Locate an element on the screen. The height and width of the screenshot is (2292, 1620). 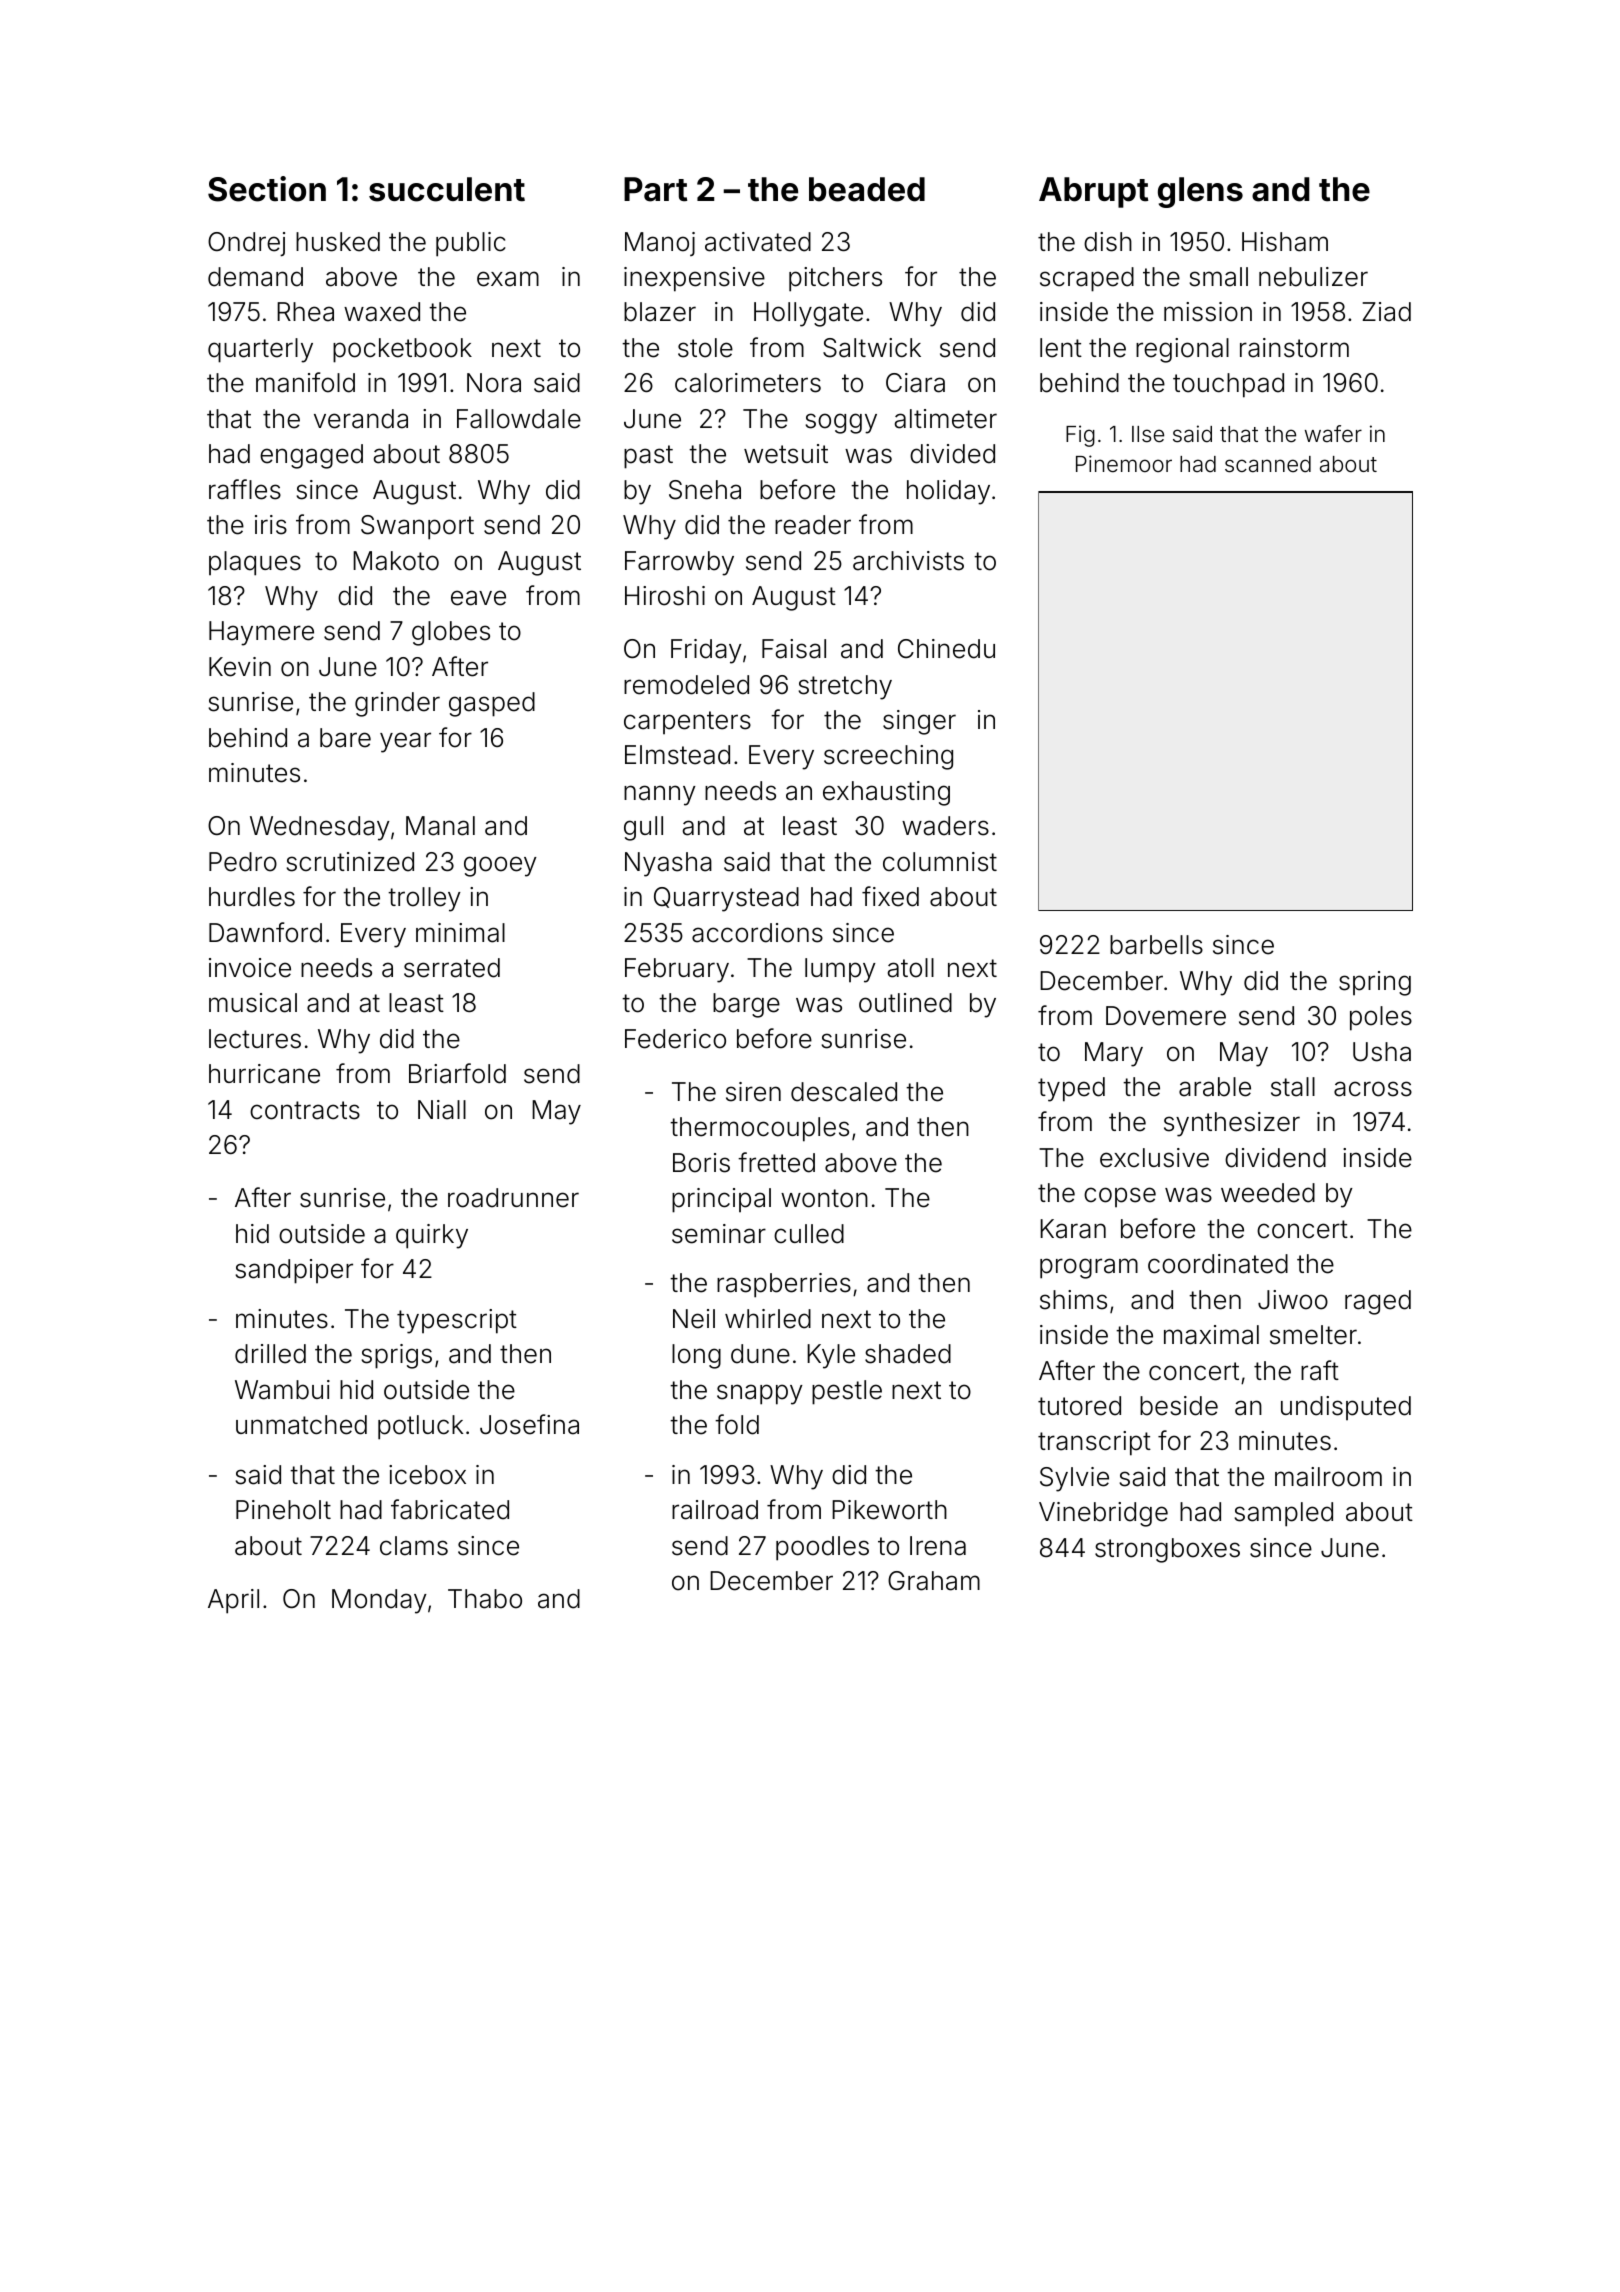
wafer is located at coordinates (1333, 434).
